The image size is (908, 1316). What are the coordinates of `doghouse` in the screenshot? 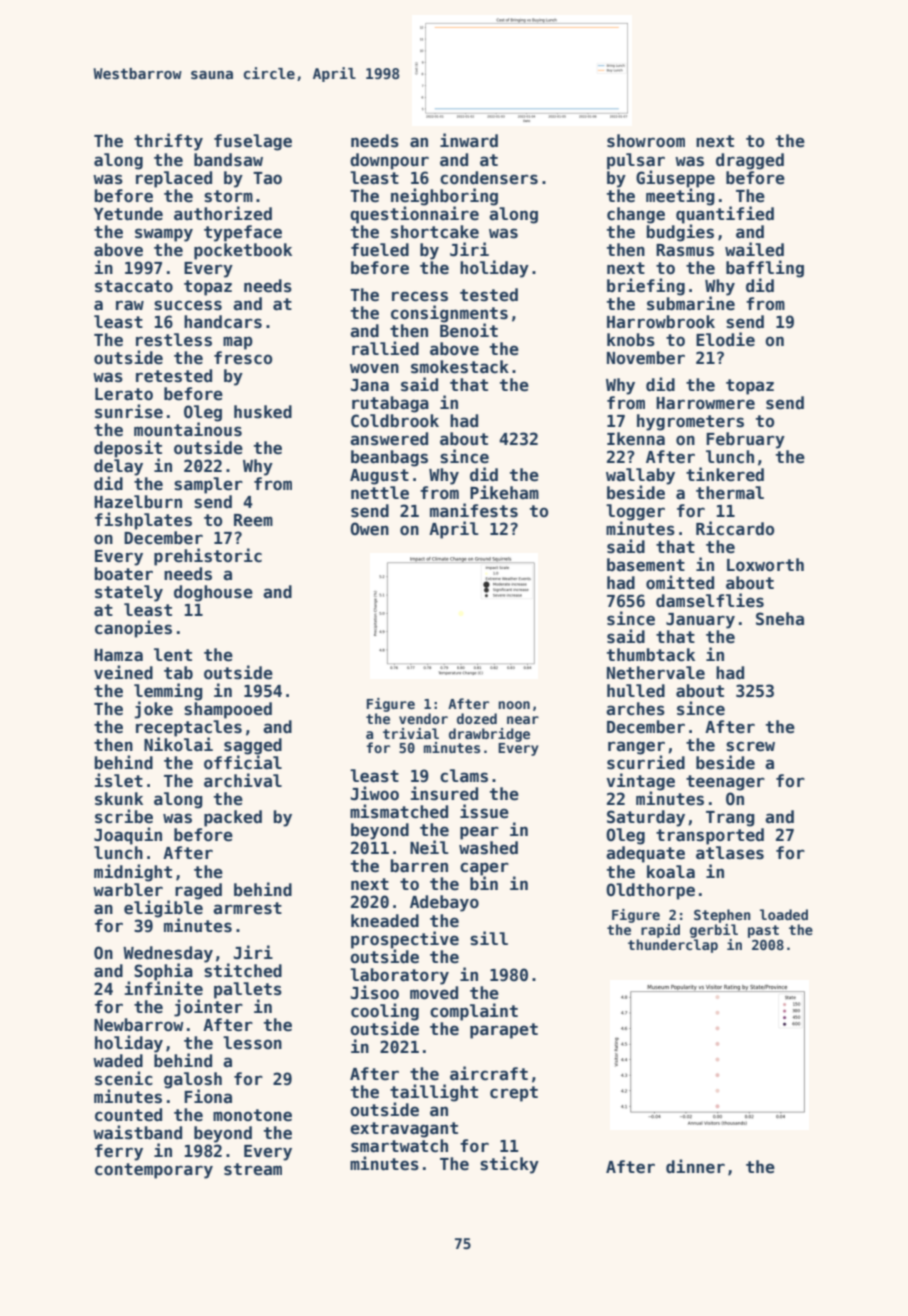 It's located at (213, 593).
